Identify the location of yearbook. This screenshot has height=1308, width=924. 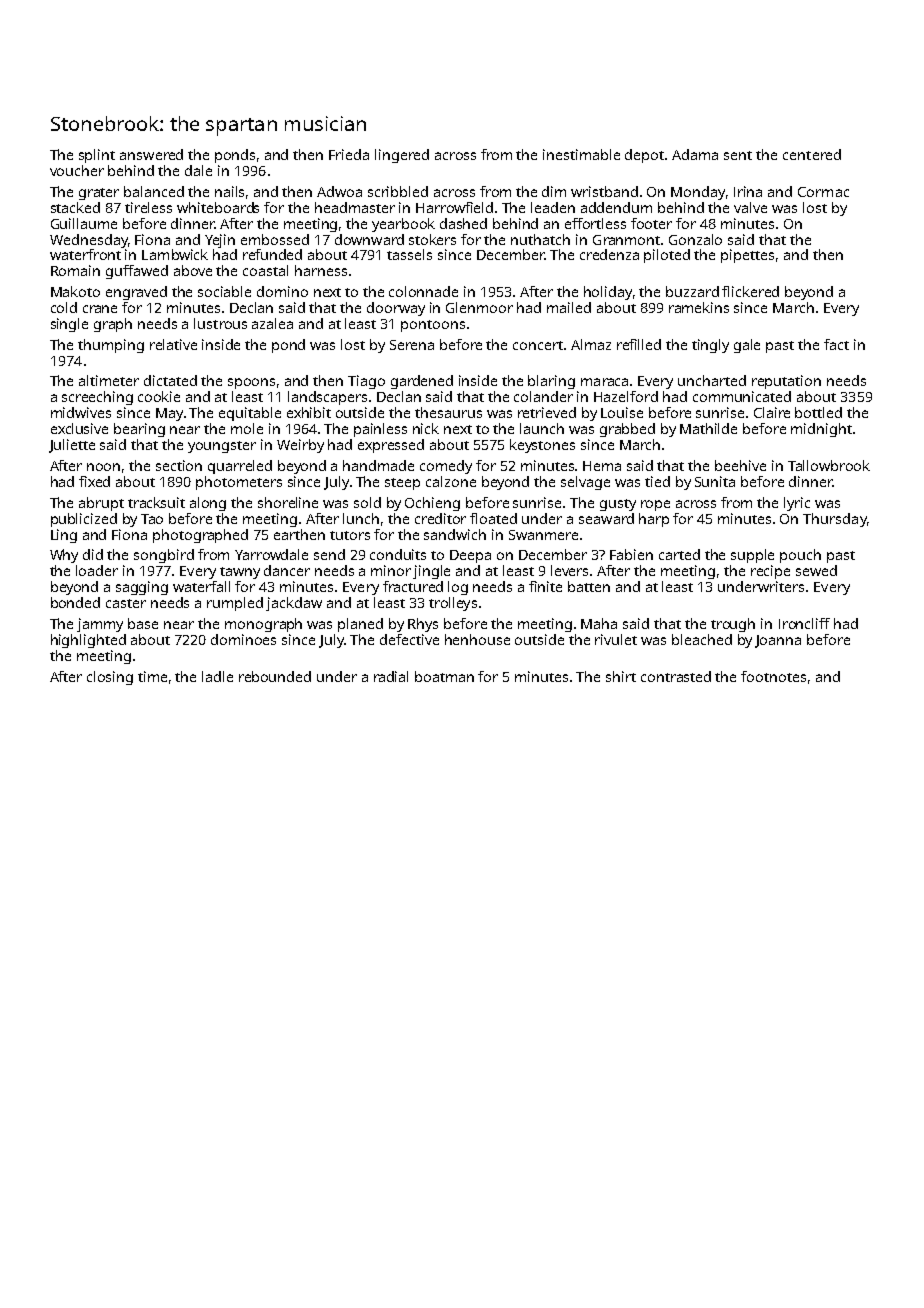
(403, 225).
